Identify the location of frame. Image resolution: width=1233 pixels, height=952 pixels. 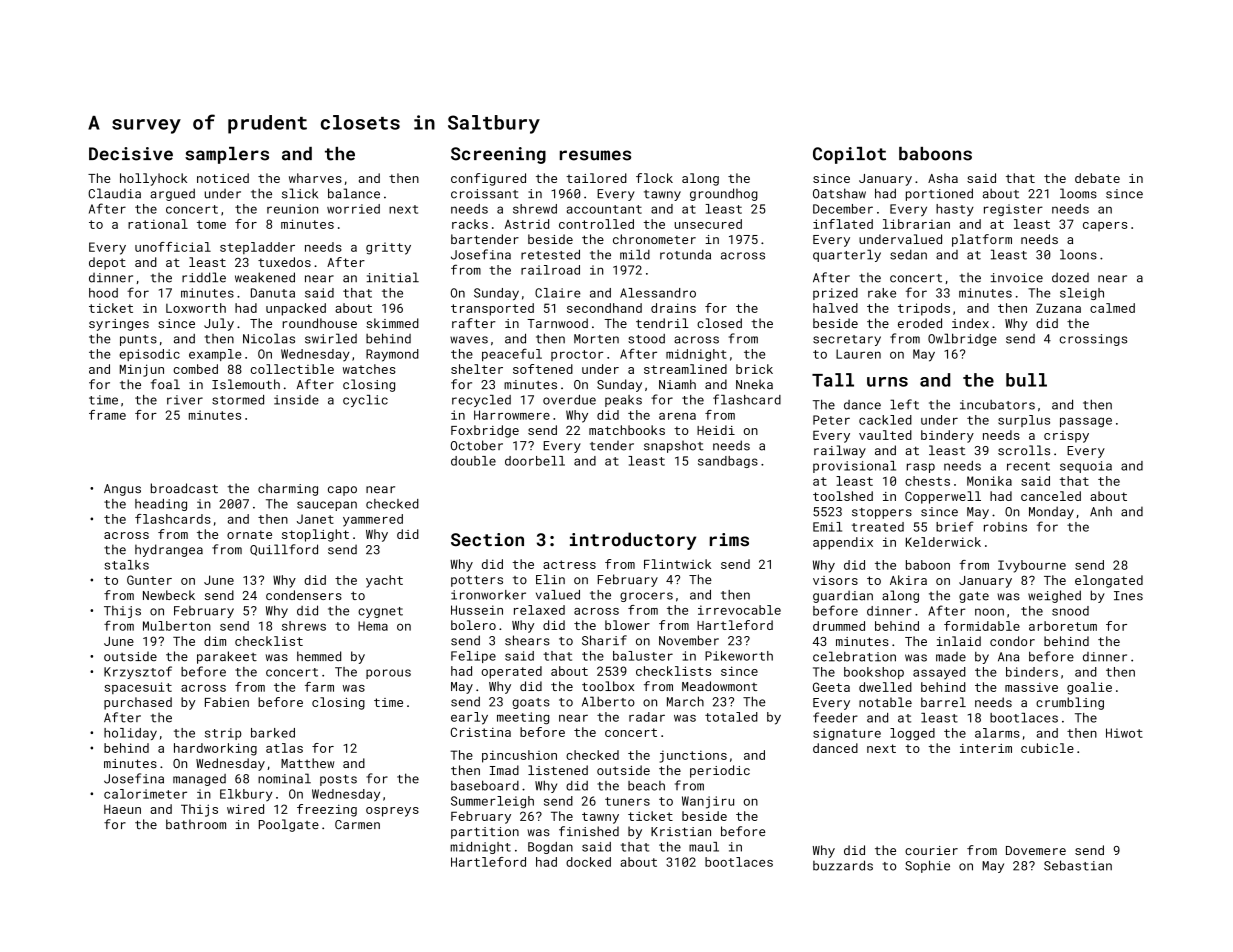
(107, 415).
